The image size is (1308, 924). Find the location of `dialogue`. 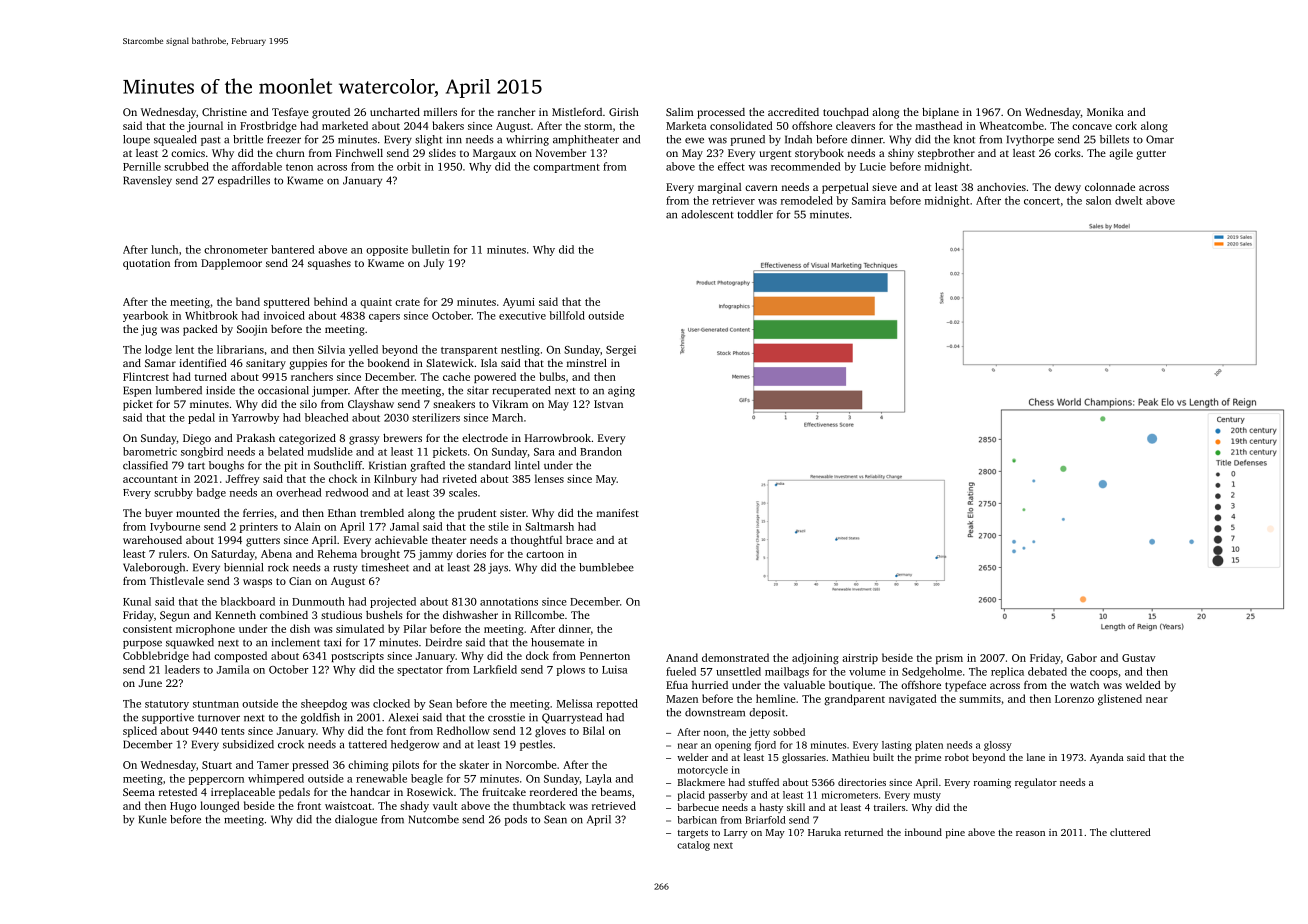

dialogue is located at coordinates (356, 820).
